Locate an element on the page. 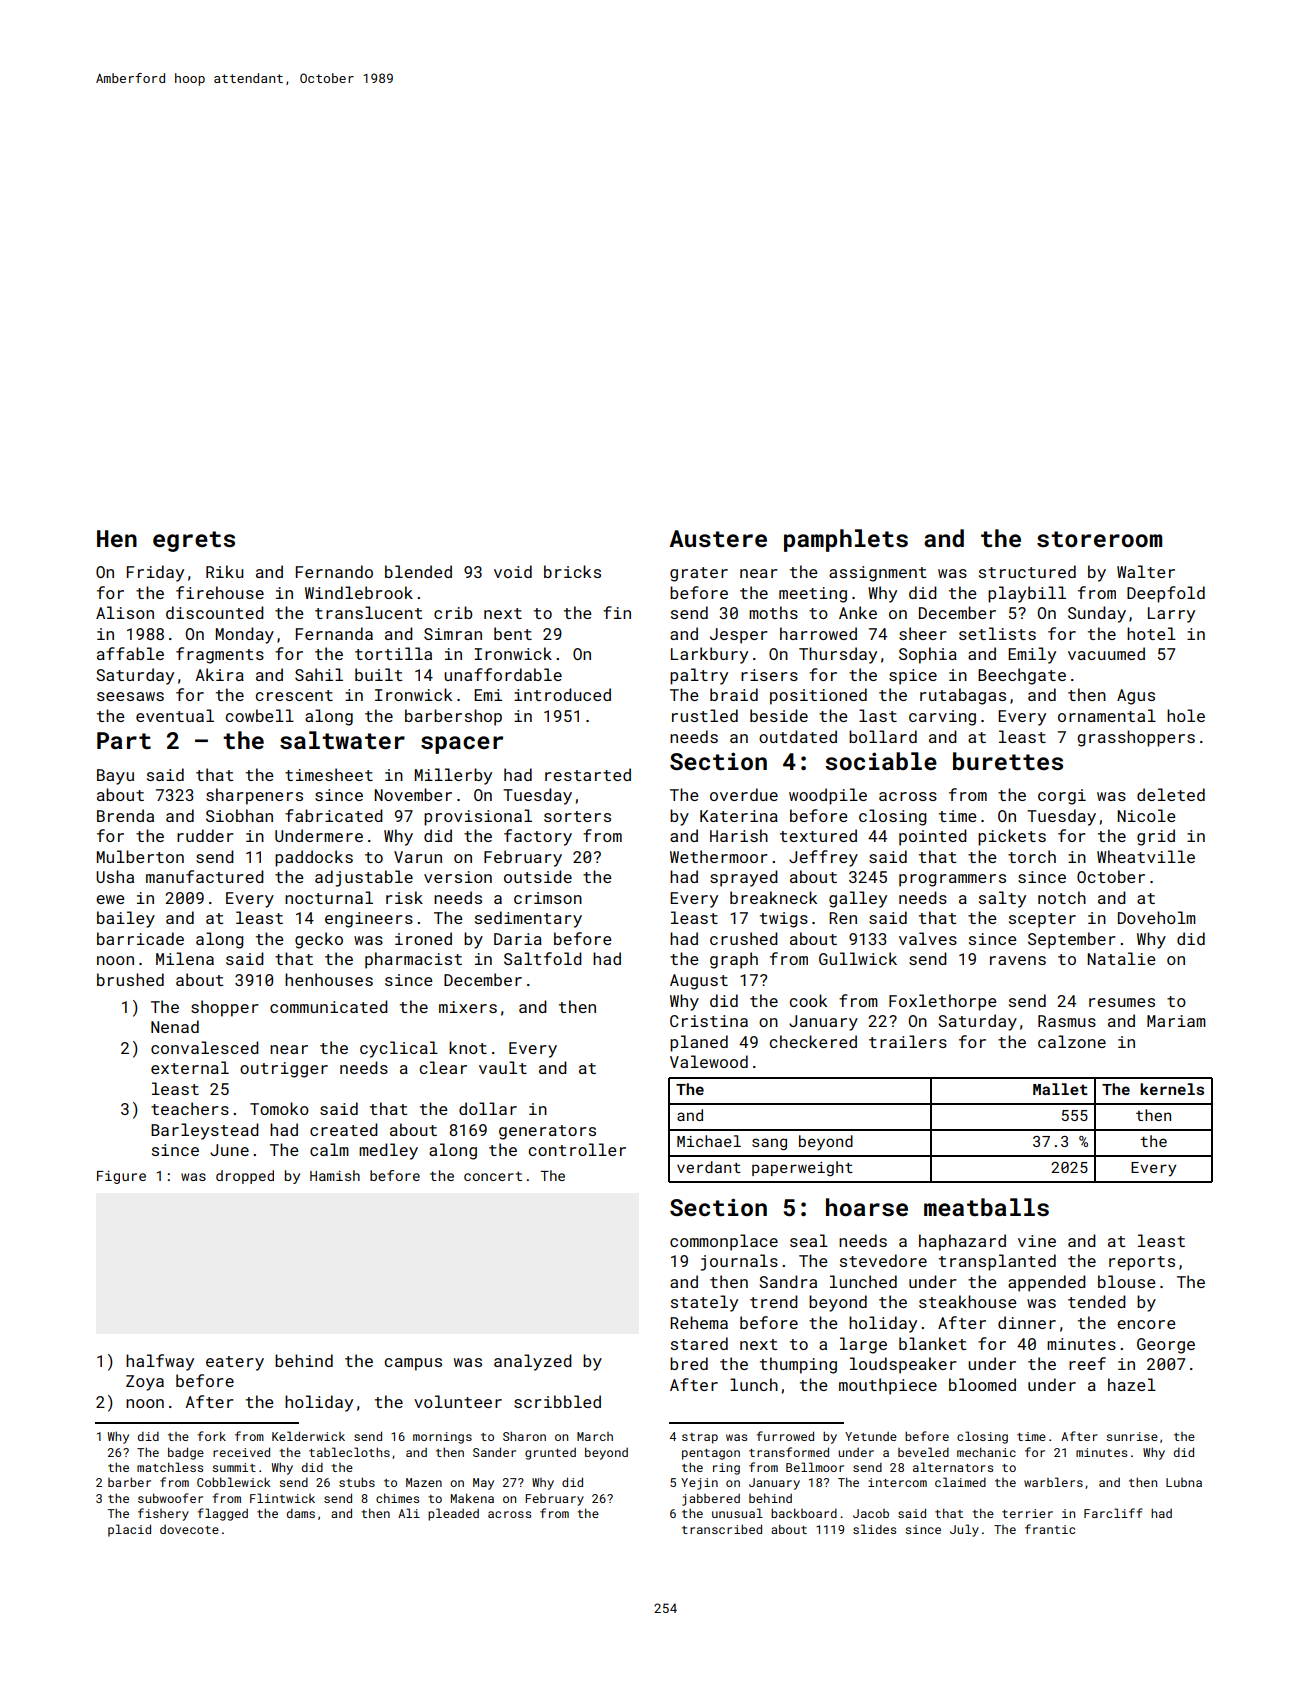  unusual is located at coordinates (737, 1513).
